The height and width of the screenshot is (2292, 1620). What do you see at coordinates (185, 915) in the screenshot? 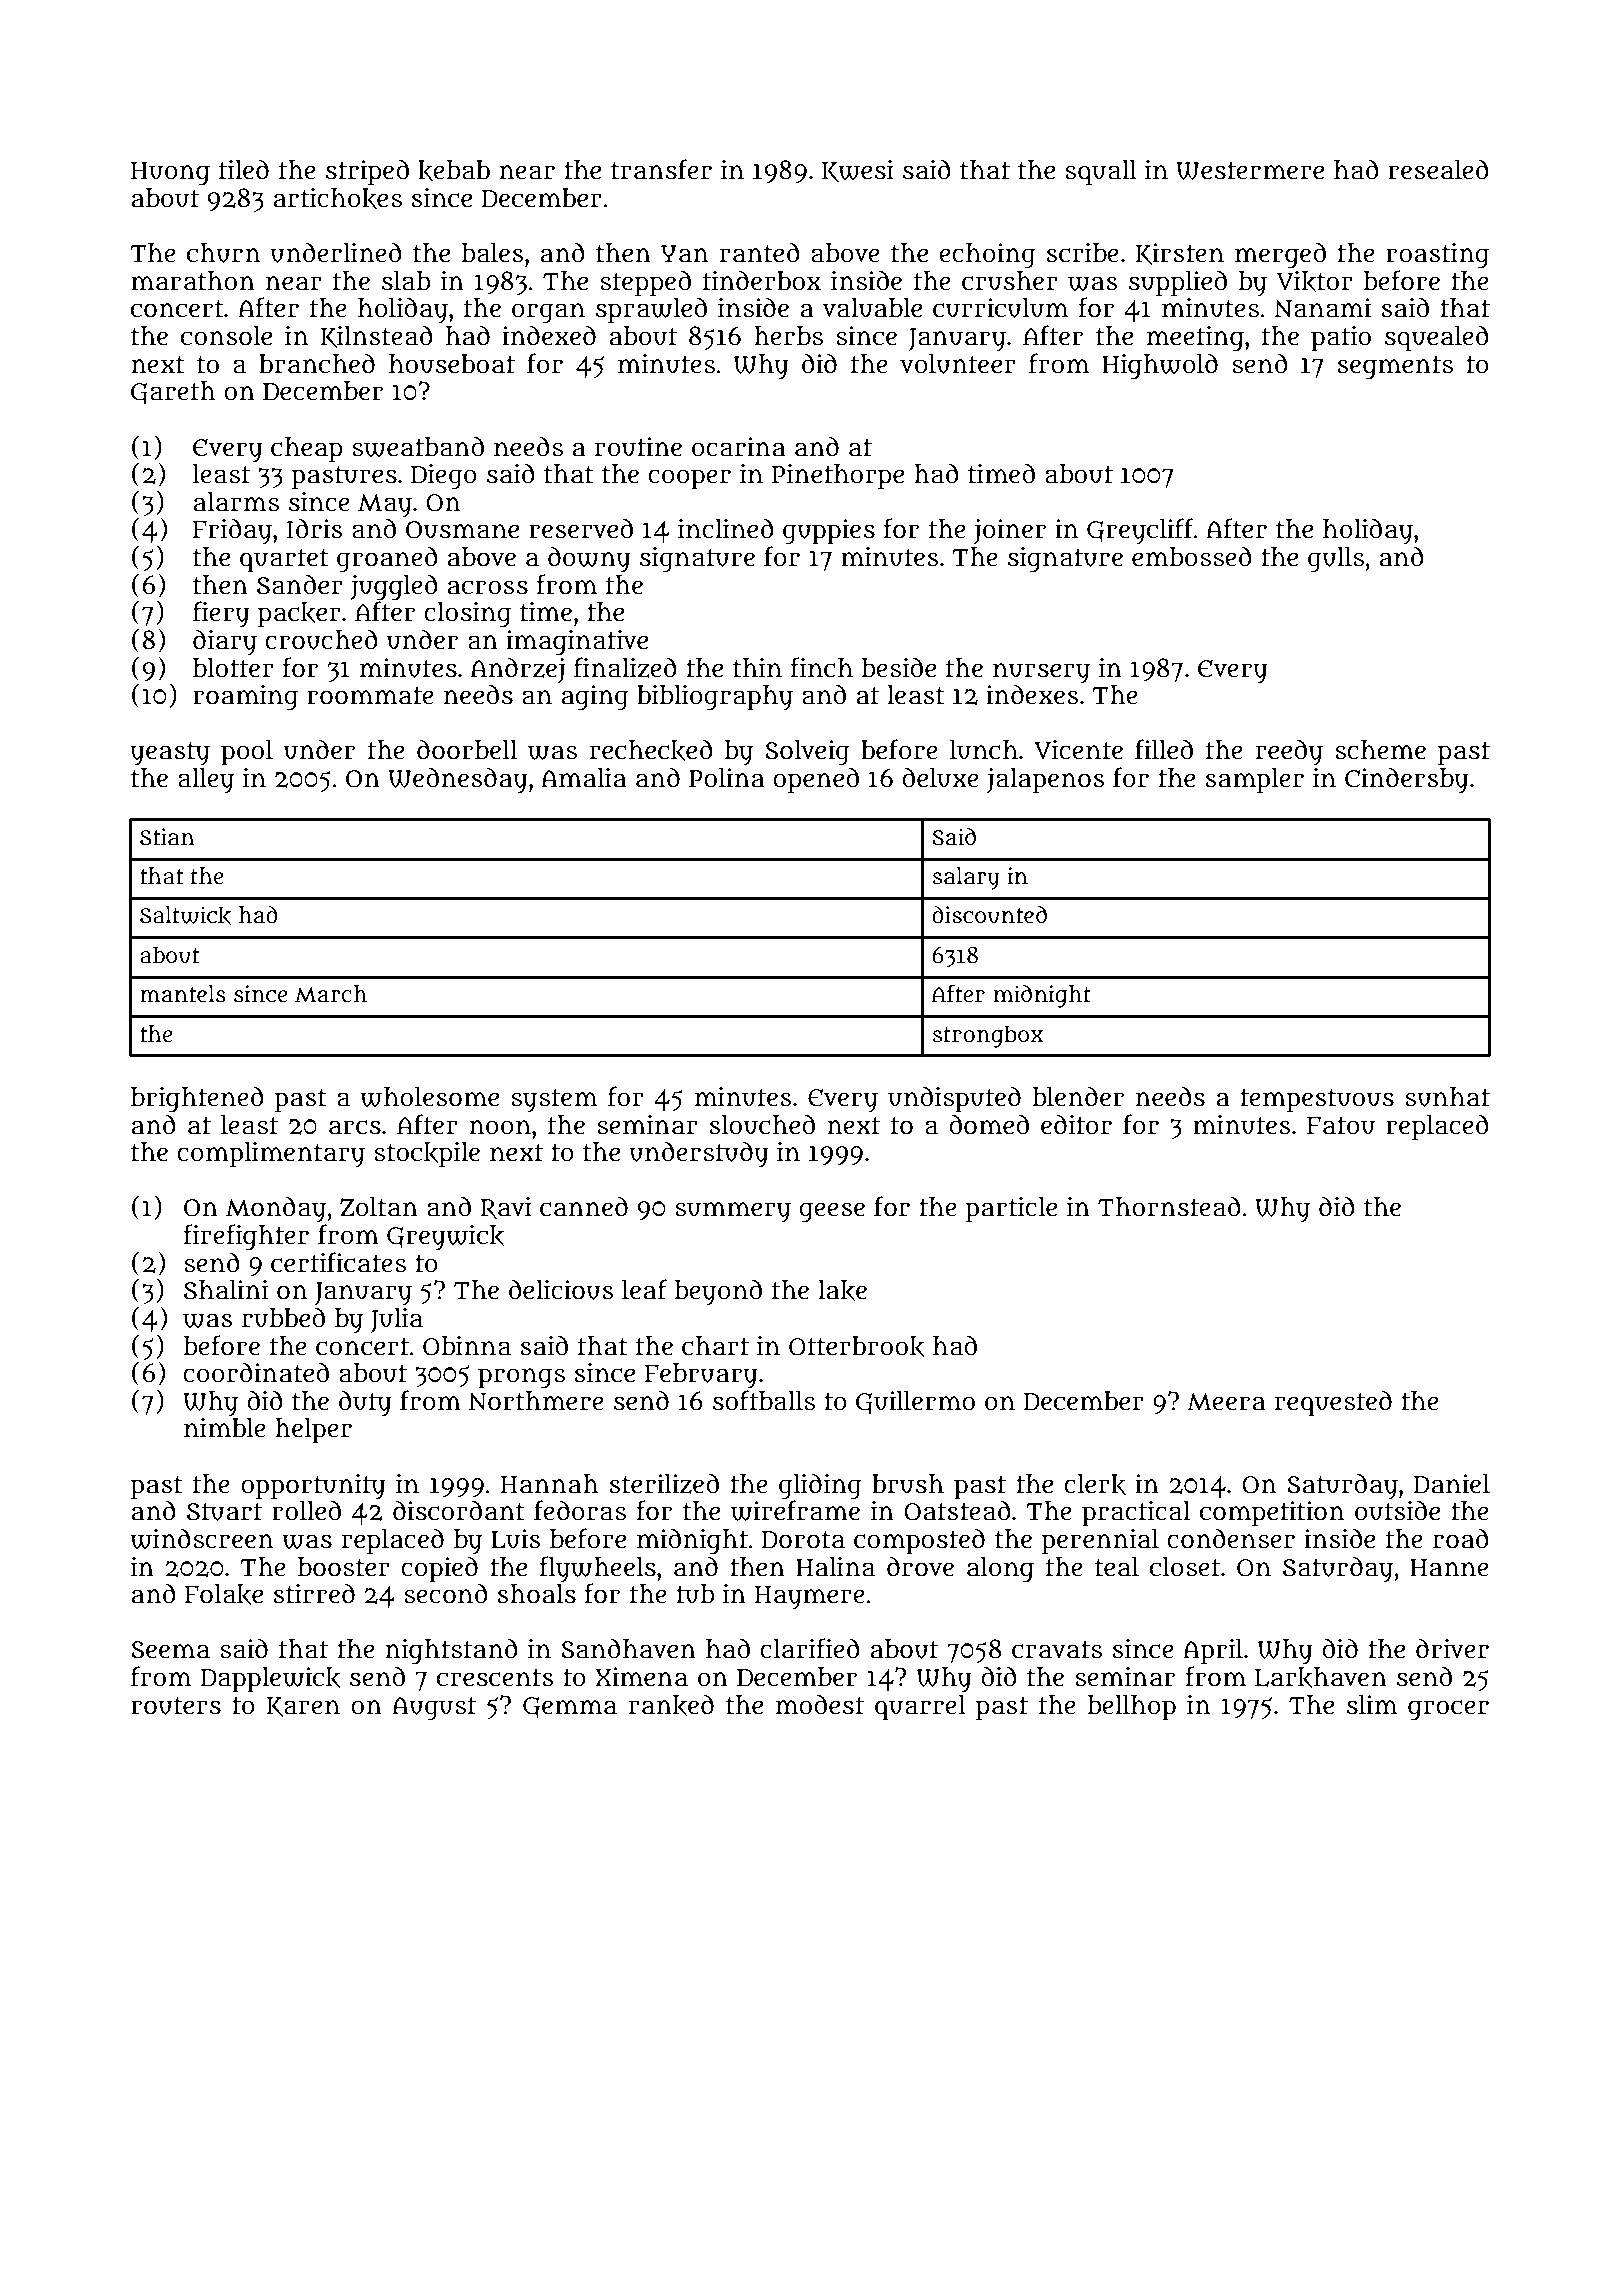
I see `Saltwick` at bounding box center [185, 915].
